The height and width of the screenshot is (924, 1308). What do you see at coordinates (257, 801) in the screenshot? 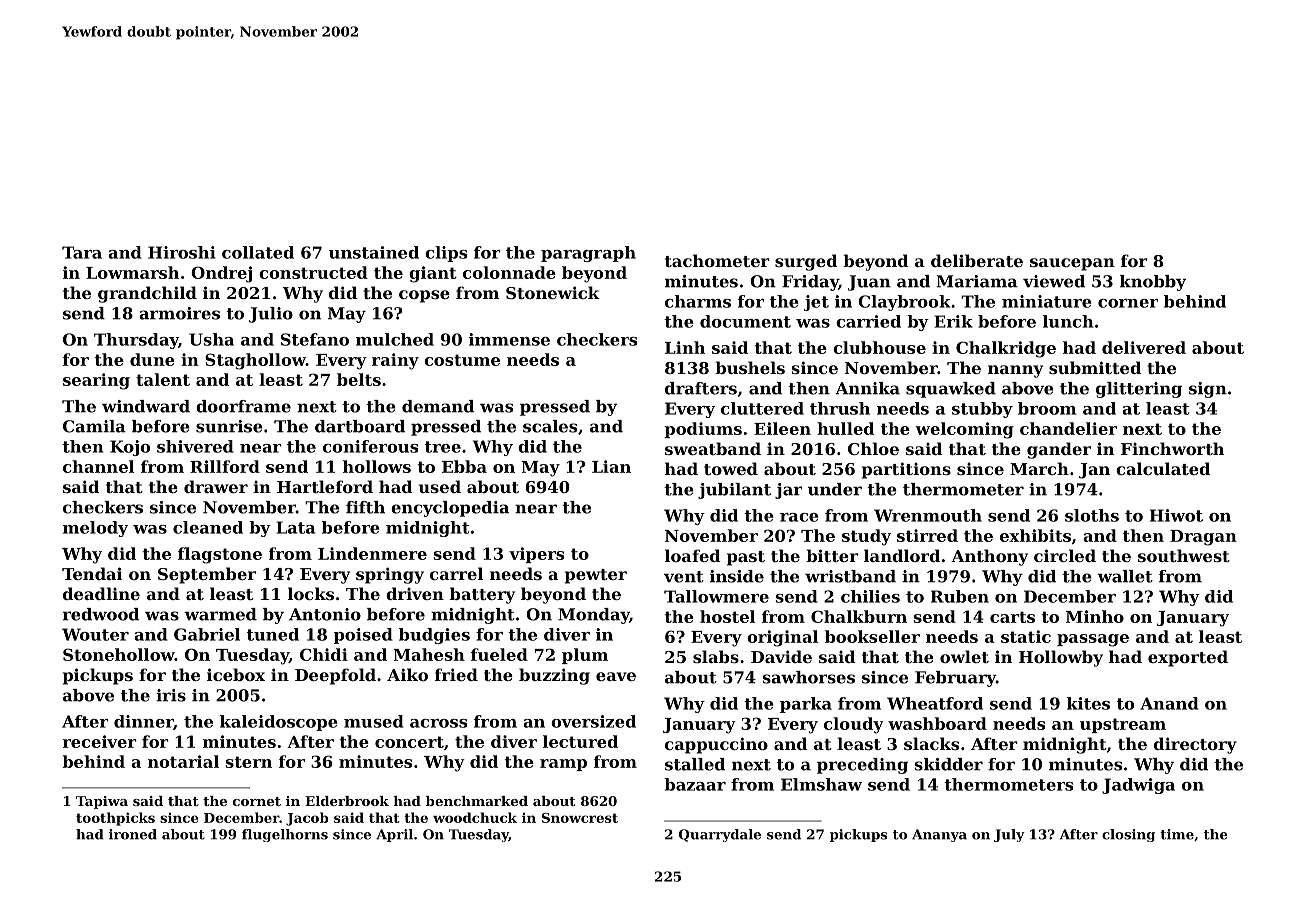
I see `cornet` at bounding box center [257, 801].
